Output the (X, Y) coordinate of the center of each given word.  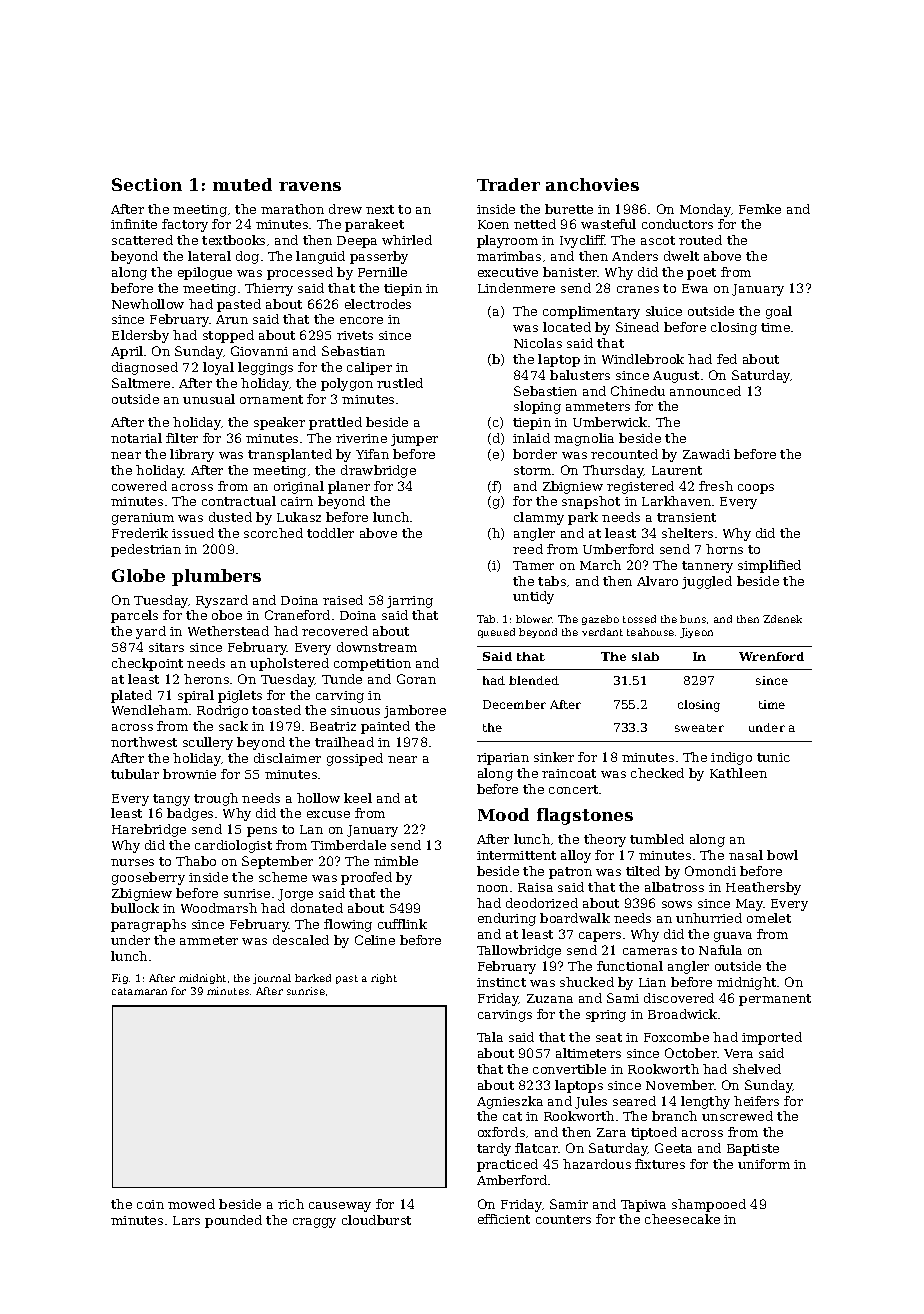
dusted (230, 517)
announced (705, 391)
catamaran (139, 991)
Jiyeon (696, 633)
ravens (310, 186)
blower (534, 619)
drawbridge (378, 471)
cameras (650, 951)
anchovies (592, 184)
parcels (134, 616)
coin (150, 1204)
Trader (508, 184)
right (384, 979)
